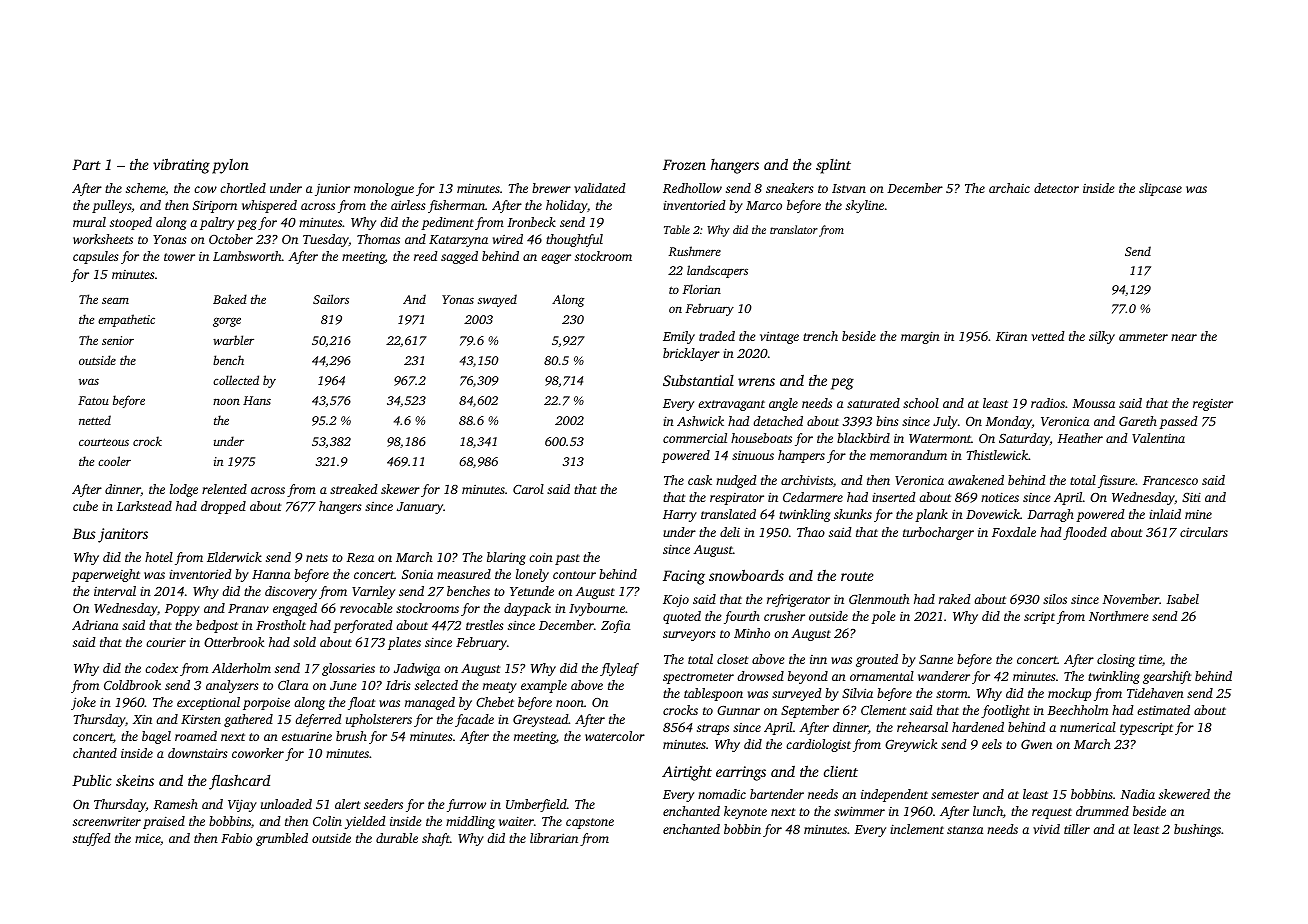  Describe the element at coordinates (347, 804) in the screenshot. I see `alert` at that location.
